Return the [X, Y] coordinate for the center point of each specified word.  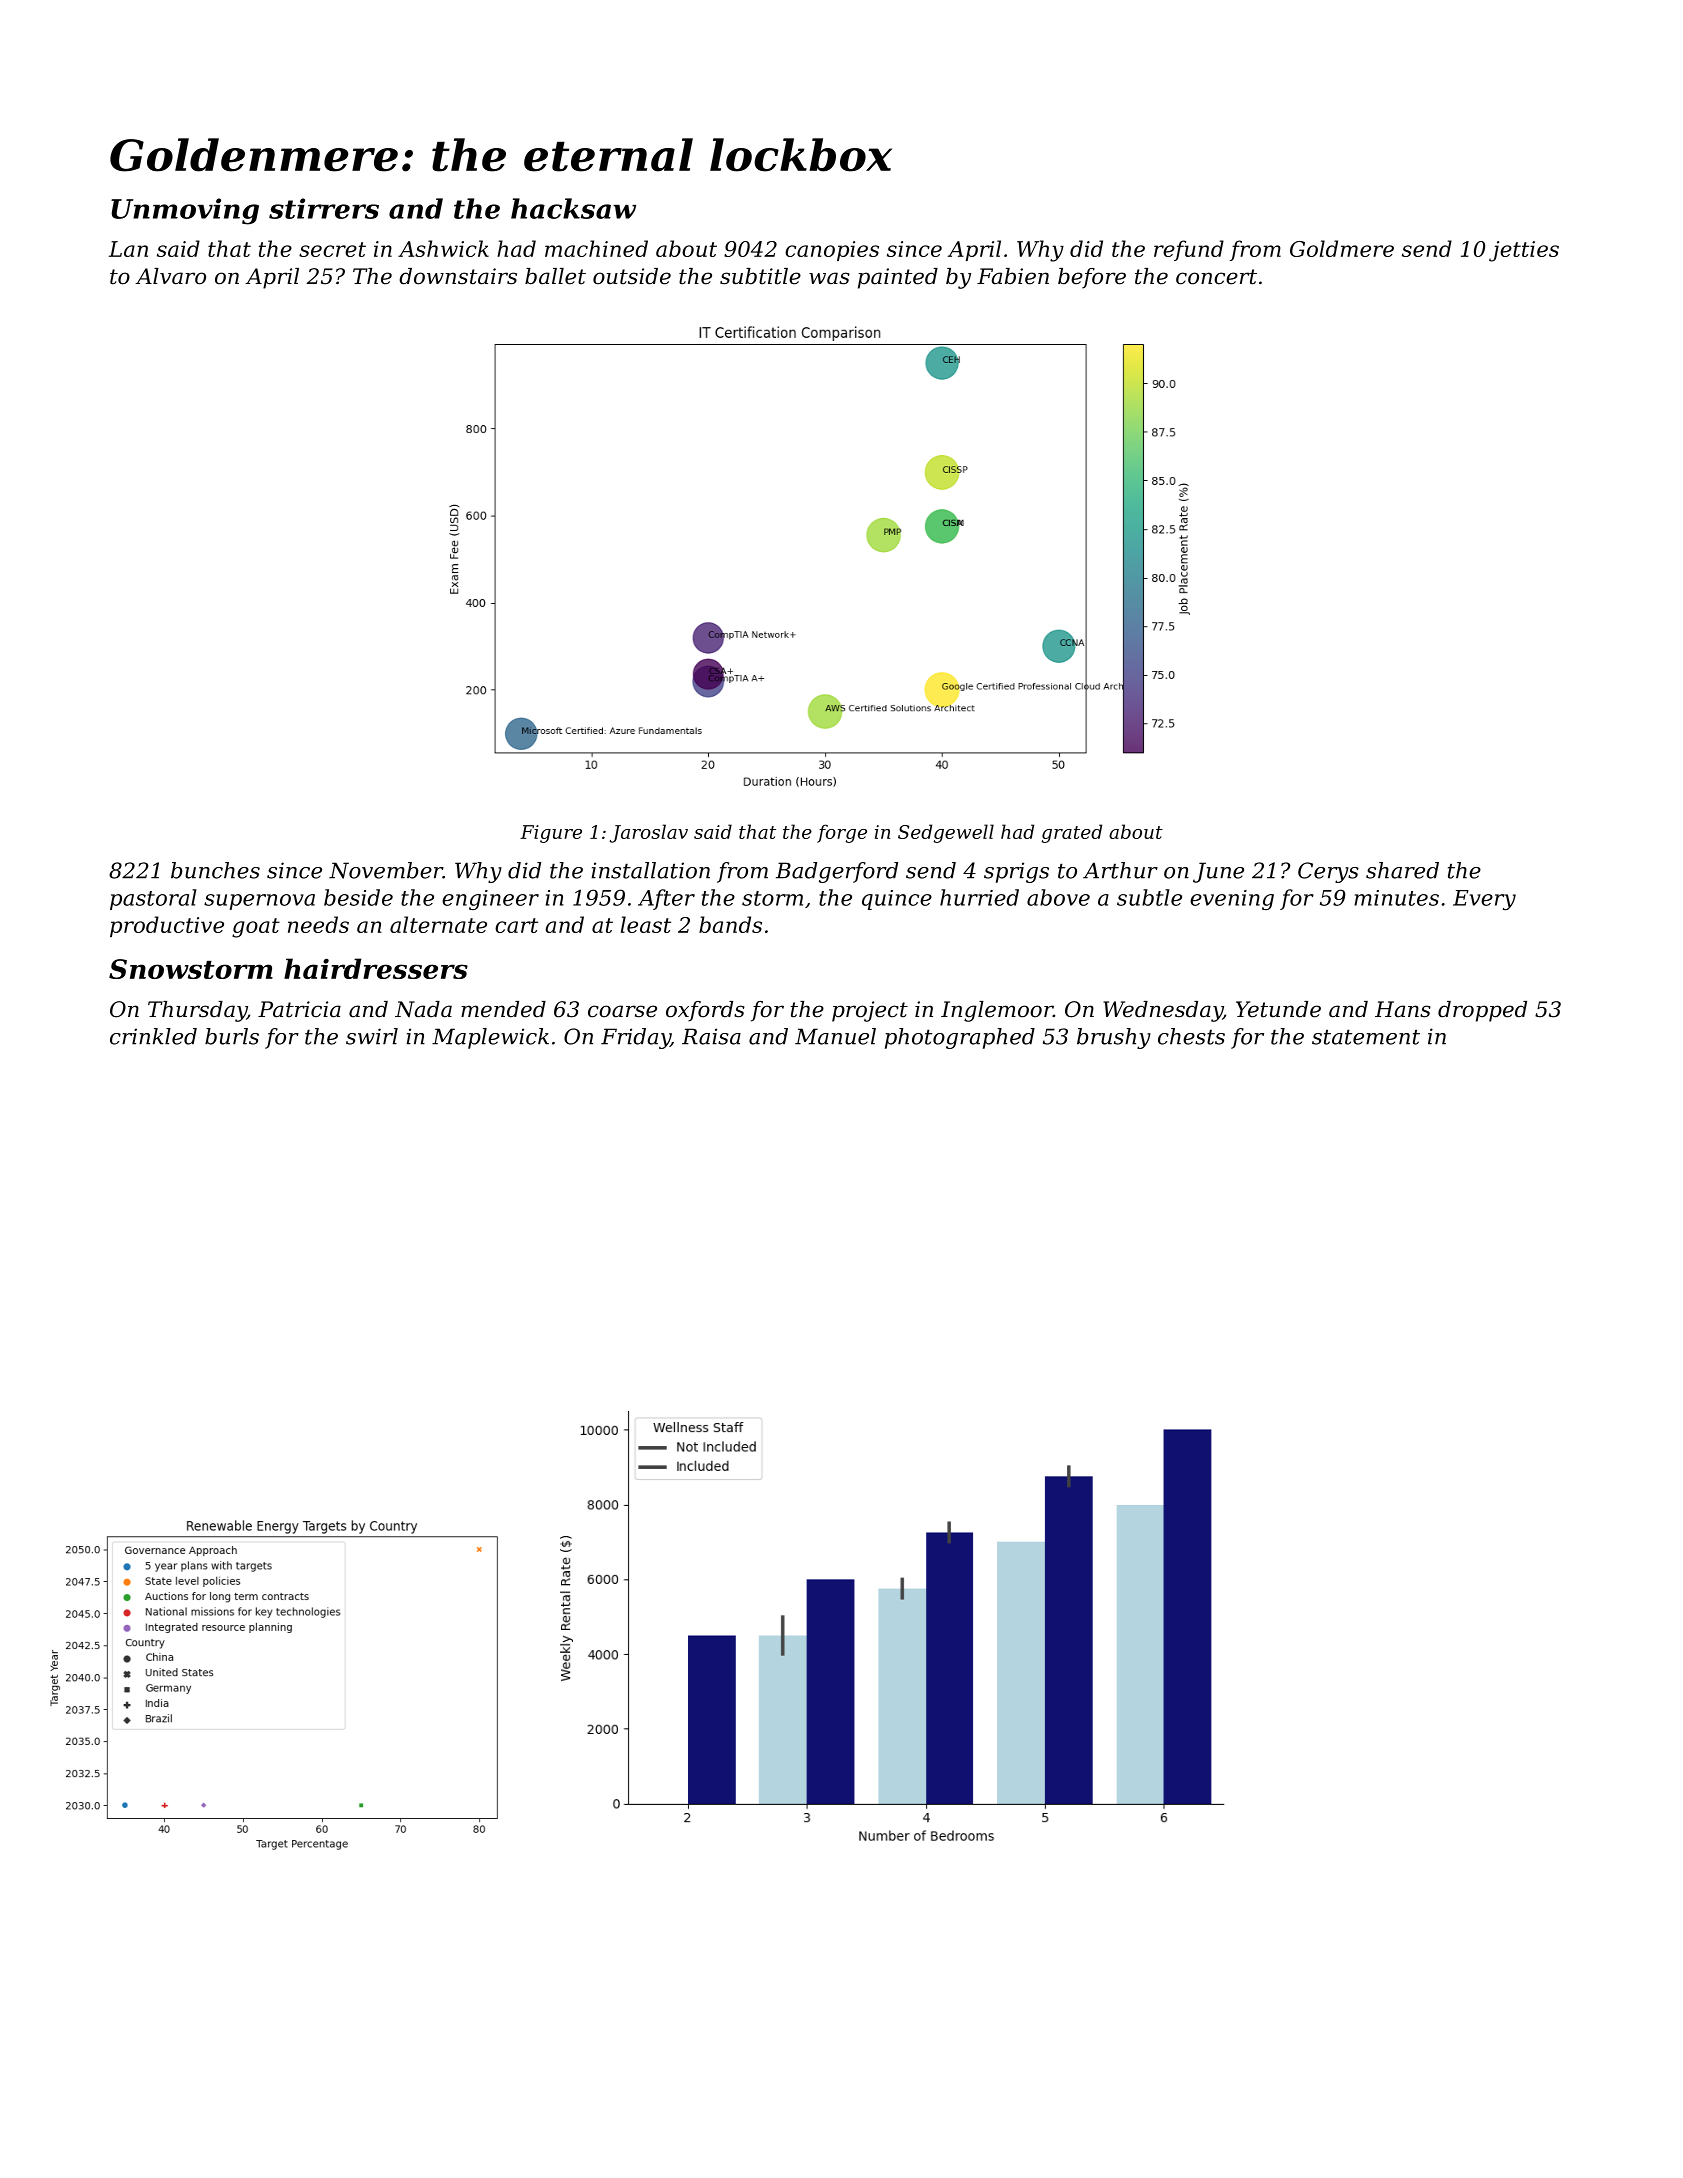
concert [1216, 277]
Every [1484, 900]
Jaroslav [648, 833]
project [870, 1011]
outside [632, 276]
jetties [1524, 251]
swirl [372, 1036]
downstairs [458, 276]
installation [650, 870]
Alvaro [170, 276]
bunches [215, 870]
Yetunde [1278, 1009]
